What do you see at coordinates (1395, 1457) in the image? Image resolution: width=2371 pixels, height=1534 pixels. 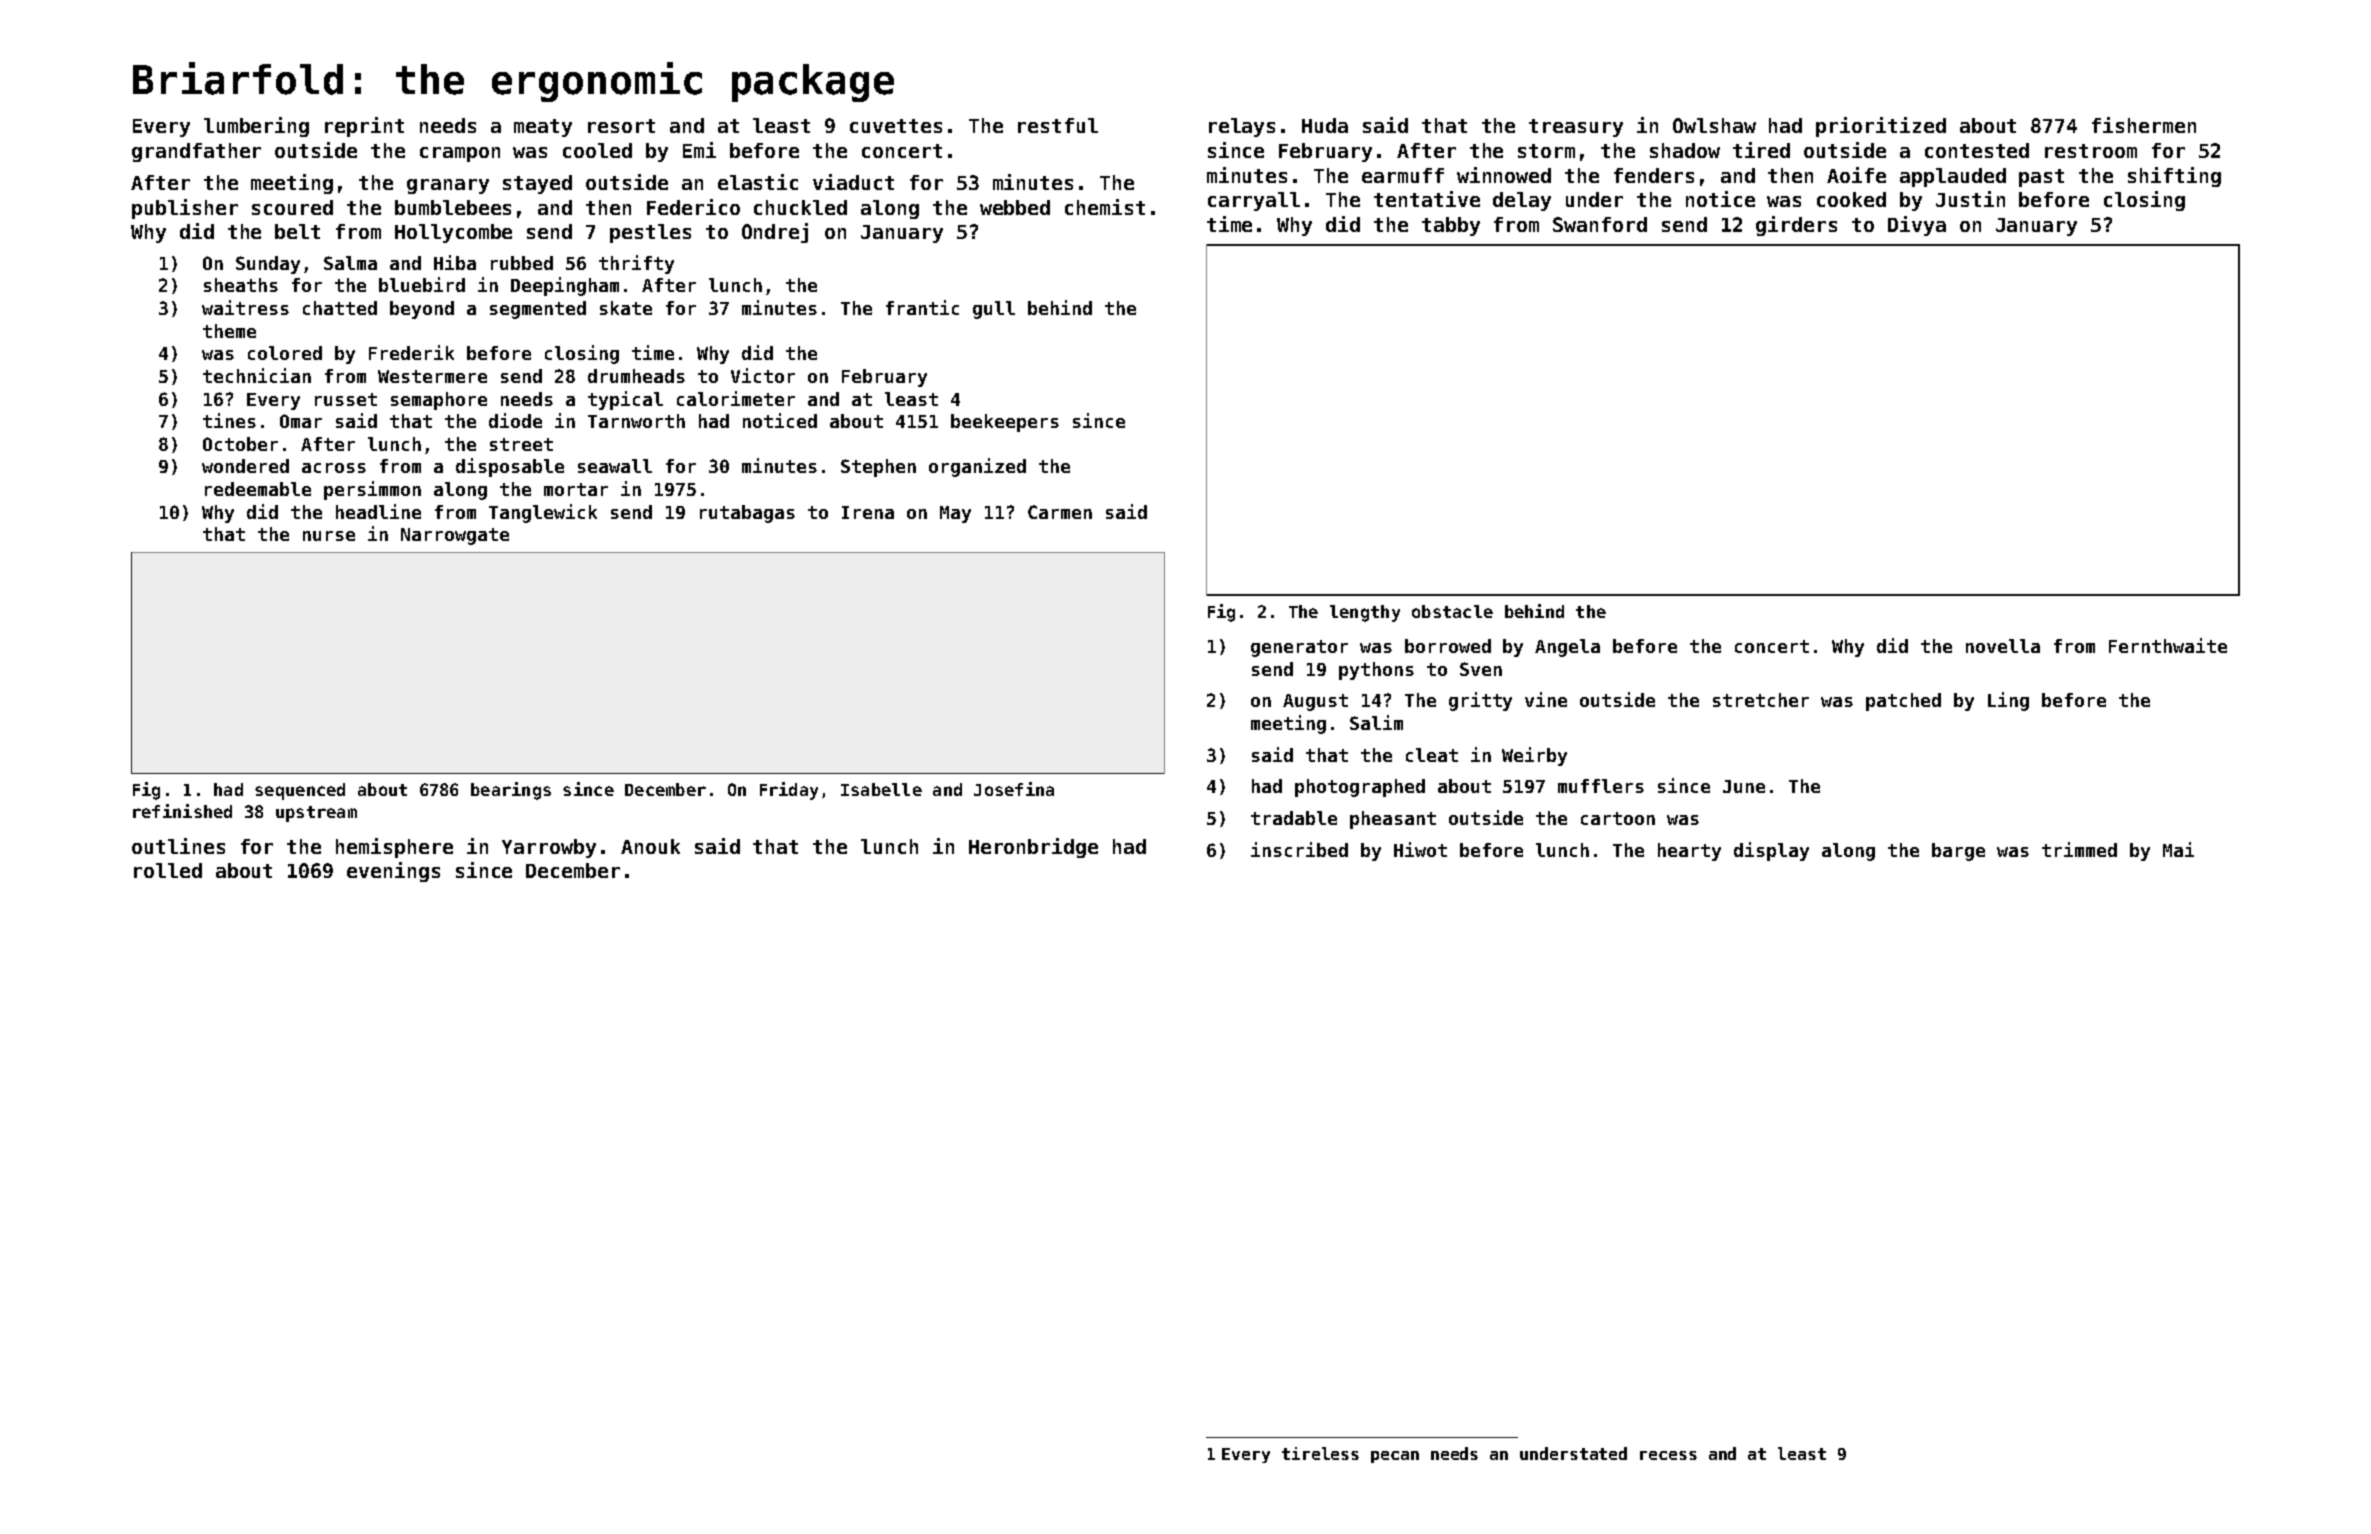 I see `pecan` at bounding box center [1395, 1457].
